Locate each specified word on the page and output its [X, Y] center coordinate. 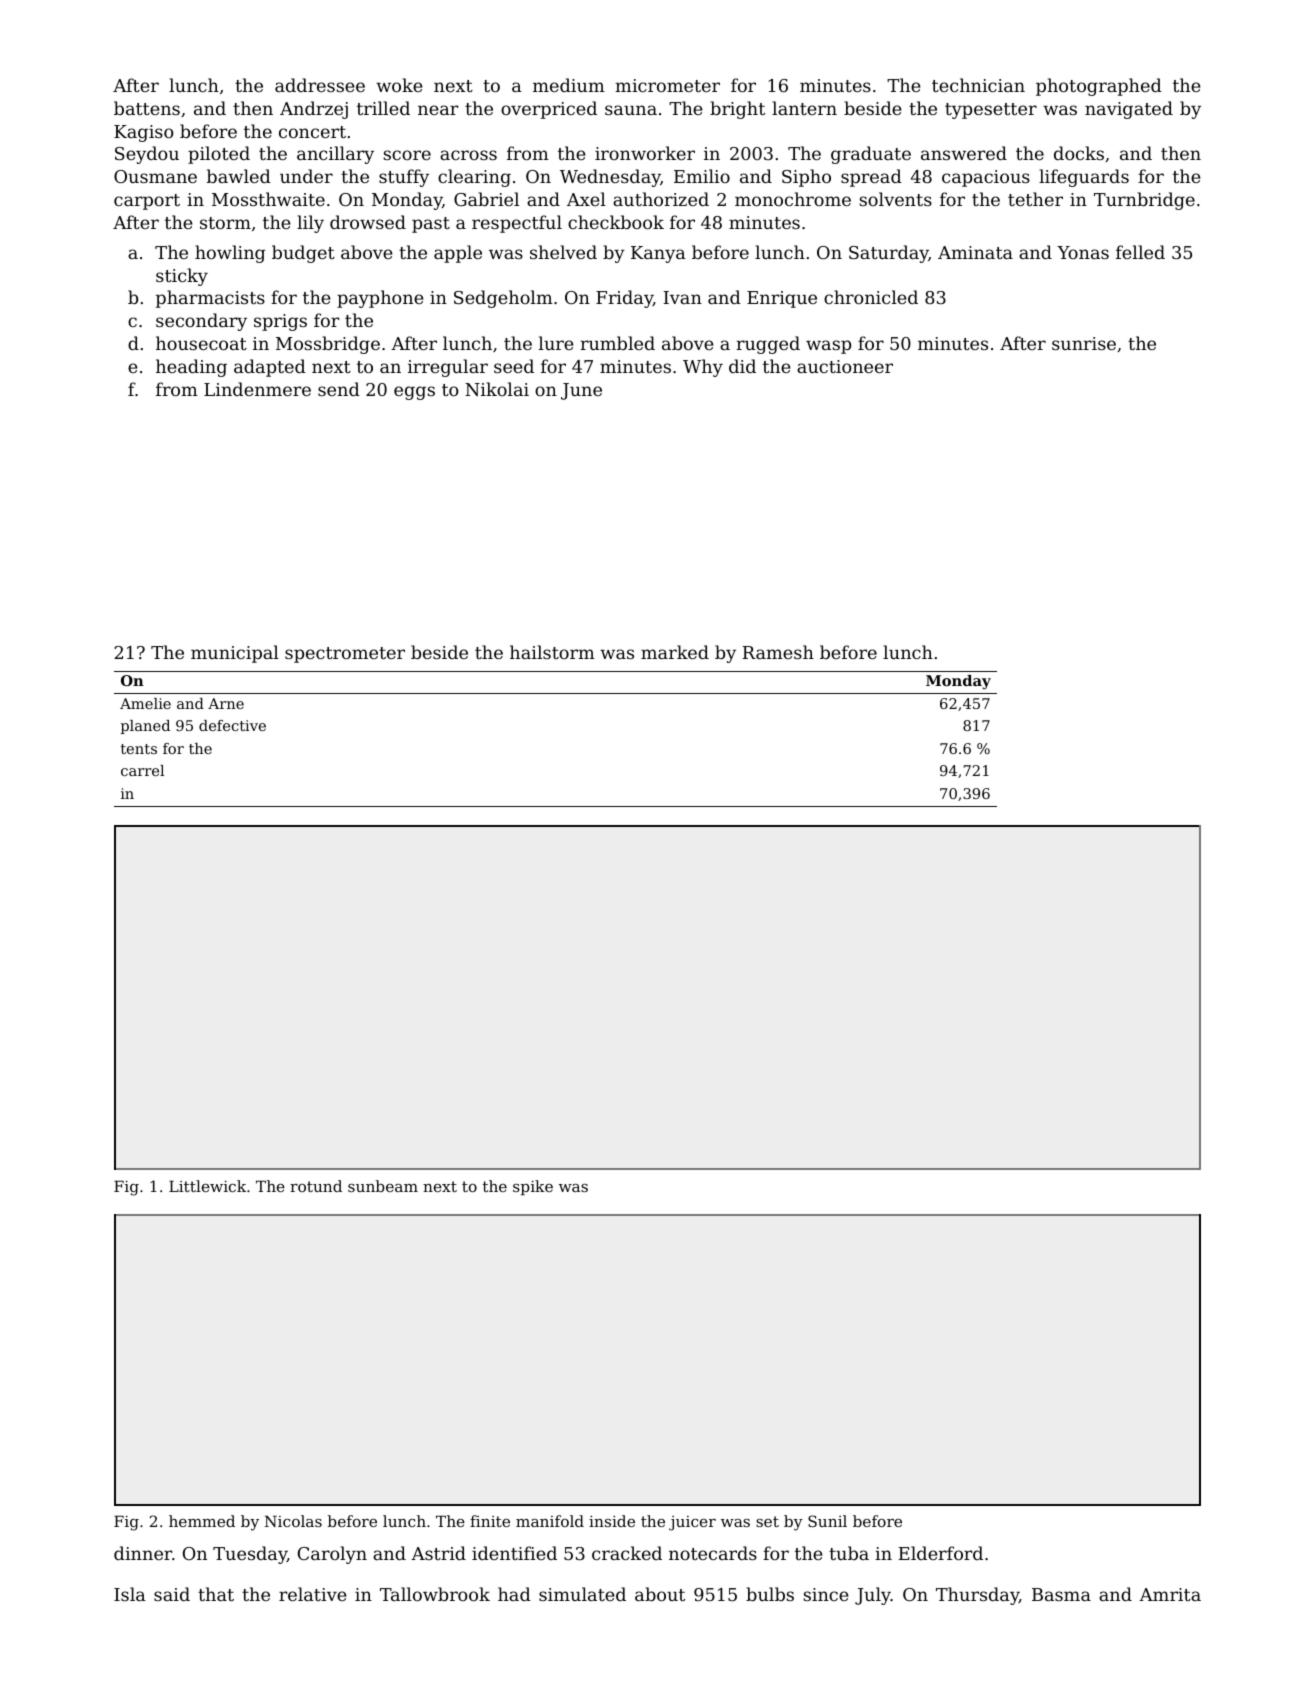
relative [313, 1594]
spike [533, 1187]
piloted [219, 155]
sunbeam [383, 1186]
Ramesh [778, 652]
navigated [1129, 110]
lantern [804, 108]
